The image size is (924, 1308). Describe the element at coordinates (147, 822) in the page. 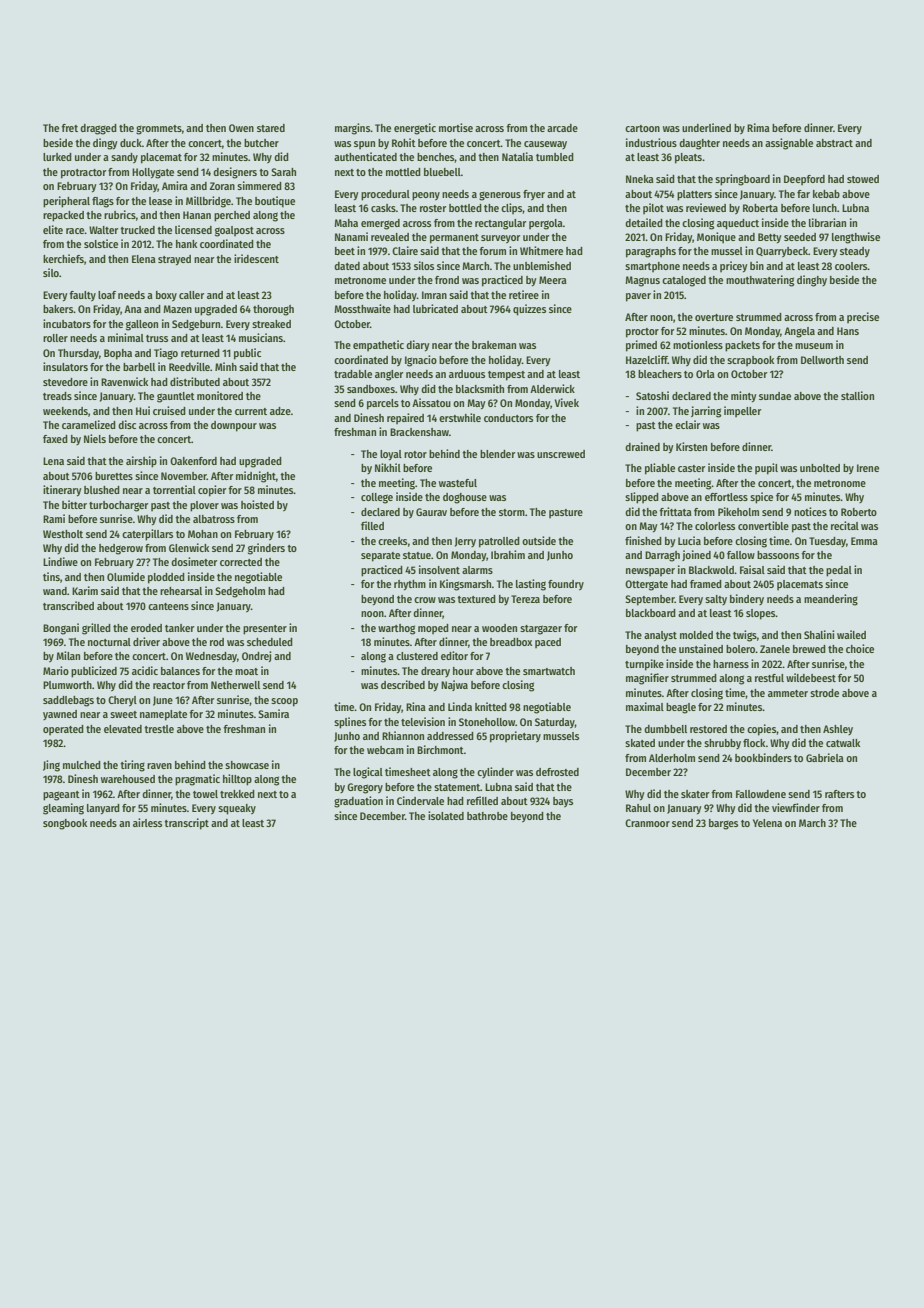

I see `airless` at that location.
